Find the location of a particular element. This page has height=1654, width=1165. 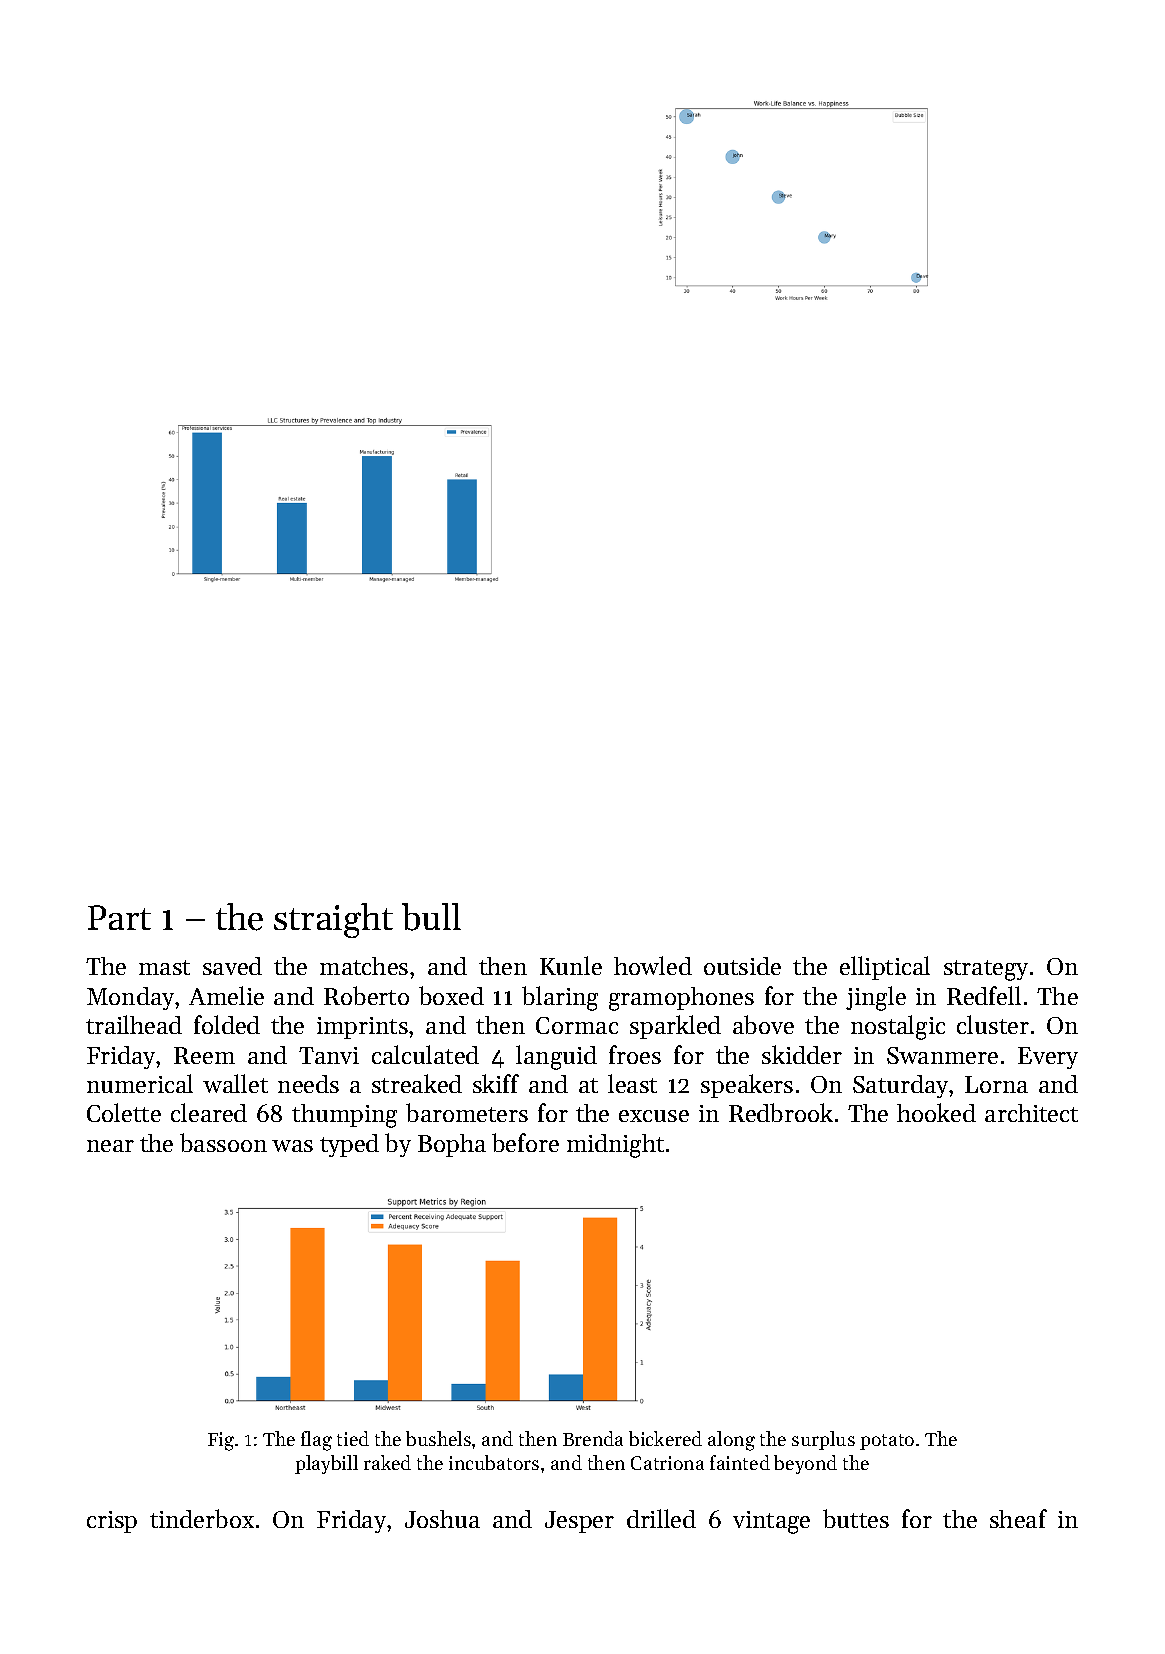

straight is located at coordinates (333, 920).
